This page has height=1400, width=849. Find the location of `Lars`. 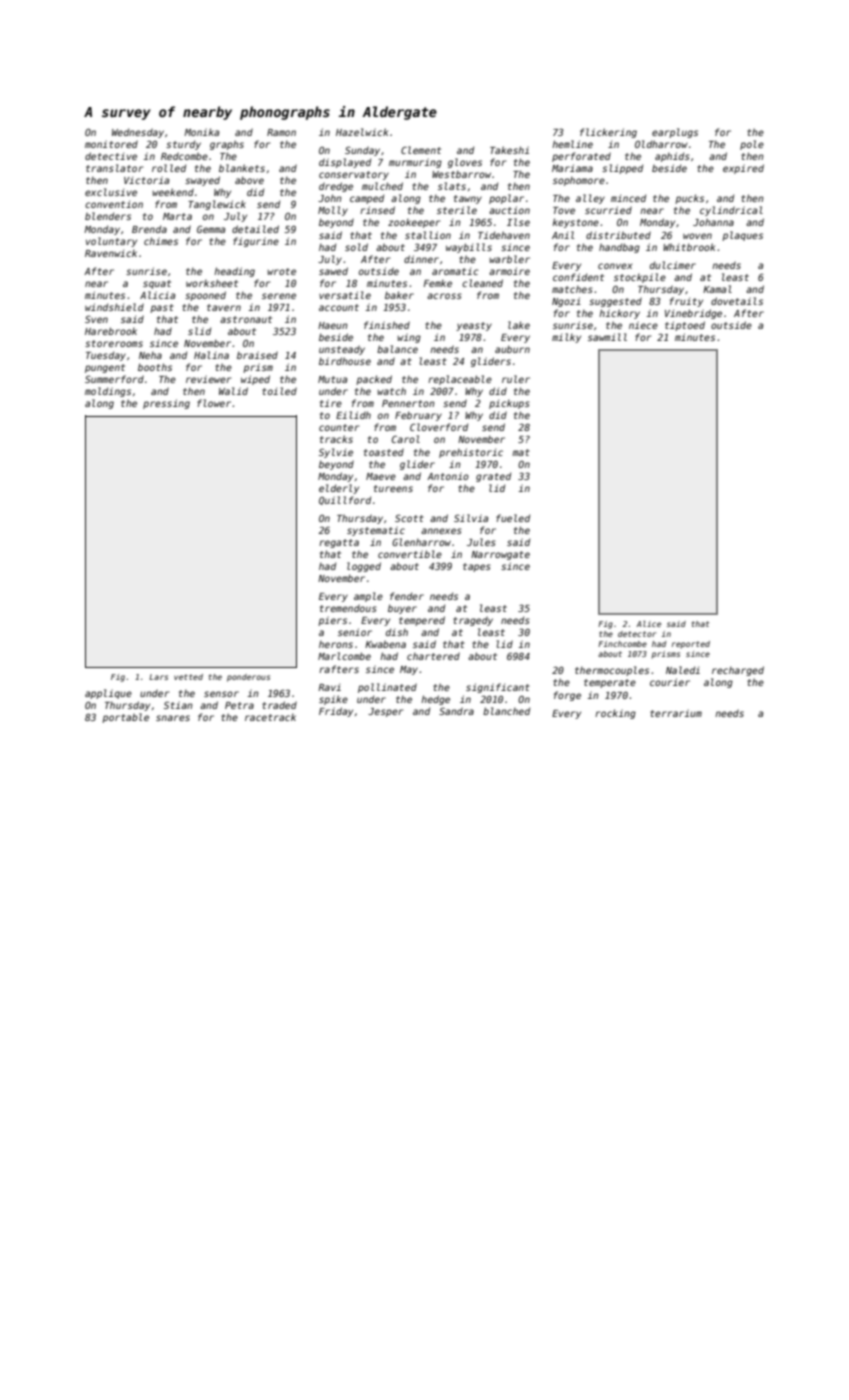

Lars is located at coordinates (158, 677).
